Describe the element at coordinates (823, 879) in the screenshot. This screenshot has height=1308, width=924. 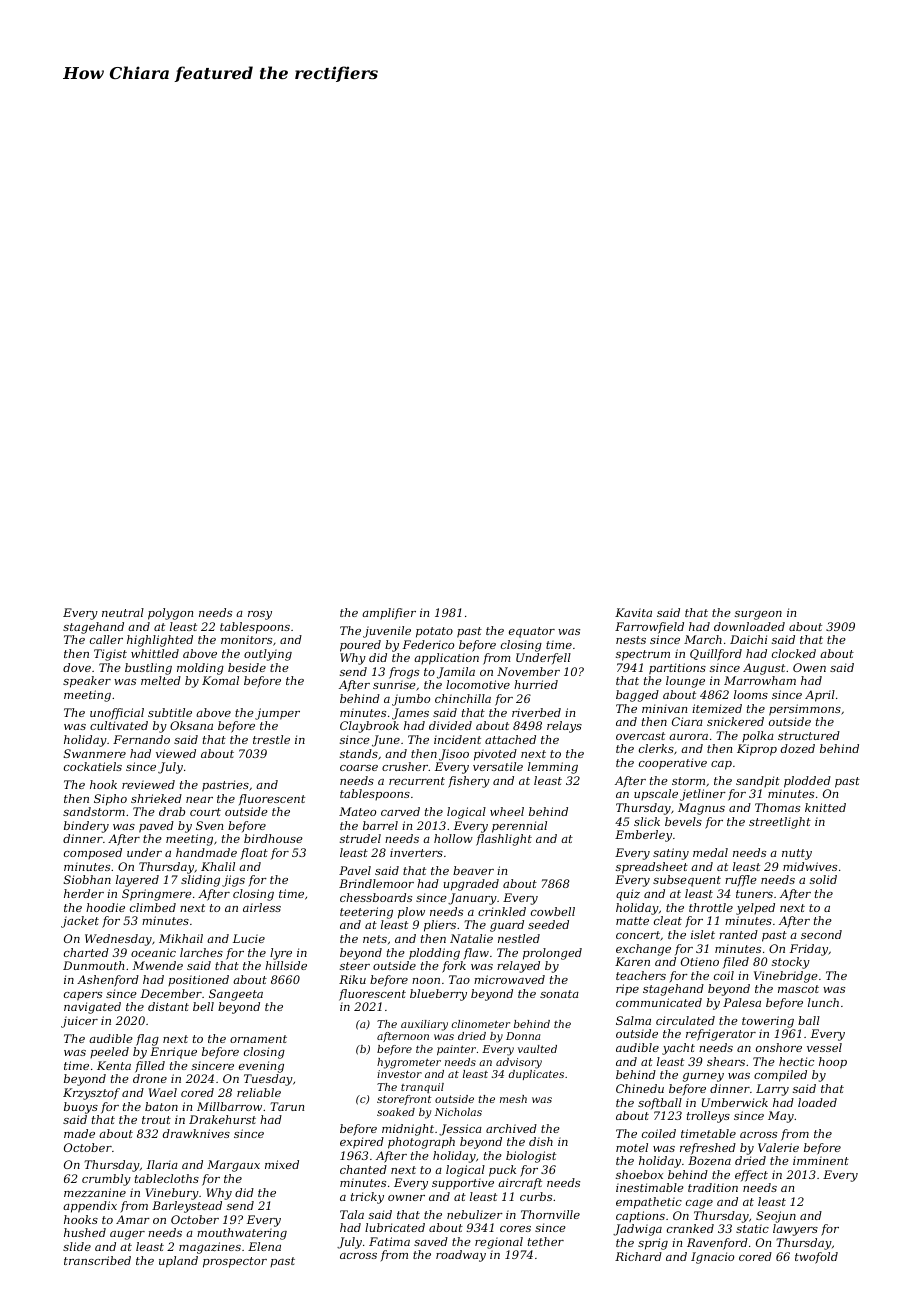
I see `solid` at that location.
